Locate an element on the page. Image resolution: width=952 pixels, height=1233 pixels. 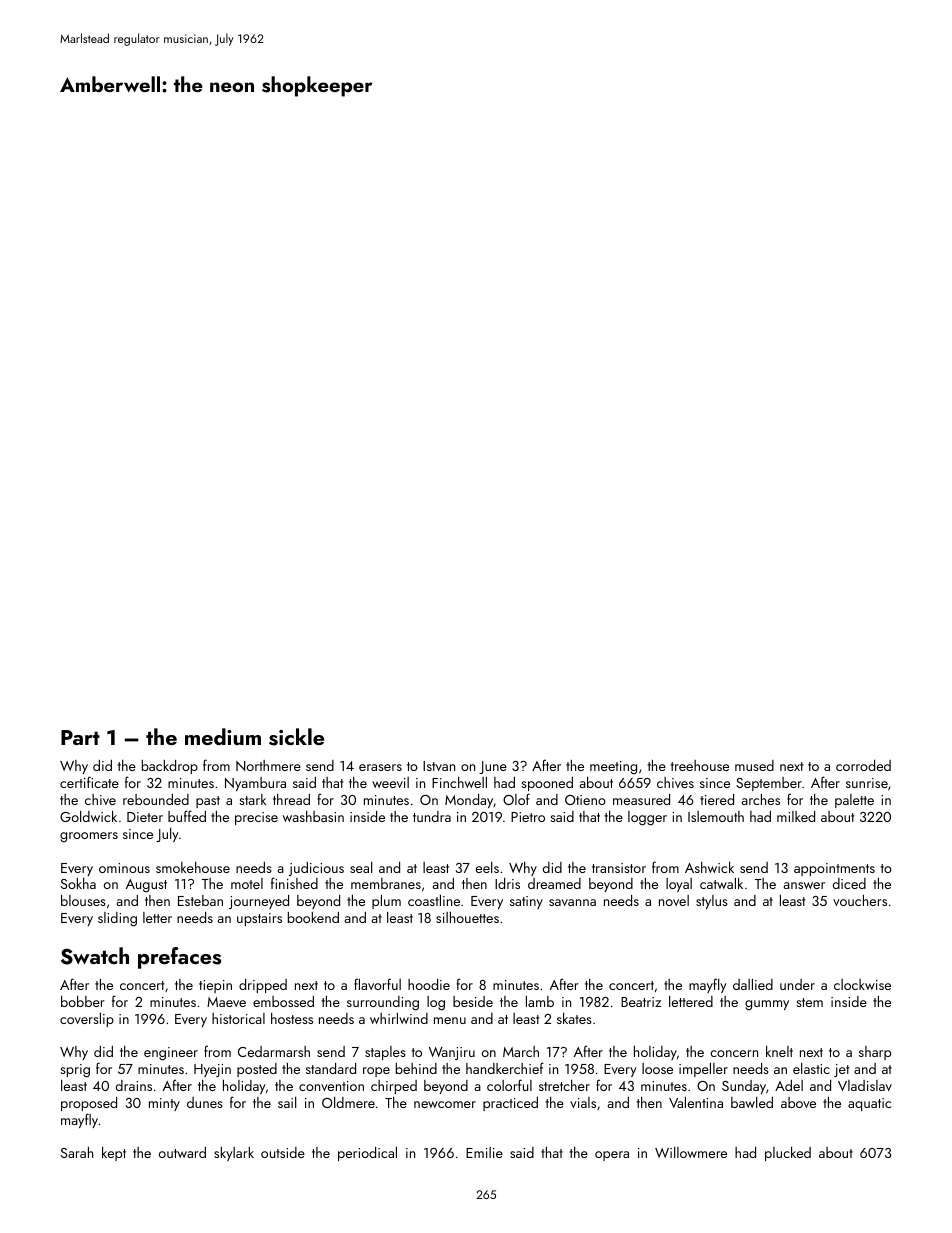
medium is located at coordinates (223, 736).
